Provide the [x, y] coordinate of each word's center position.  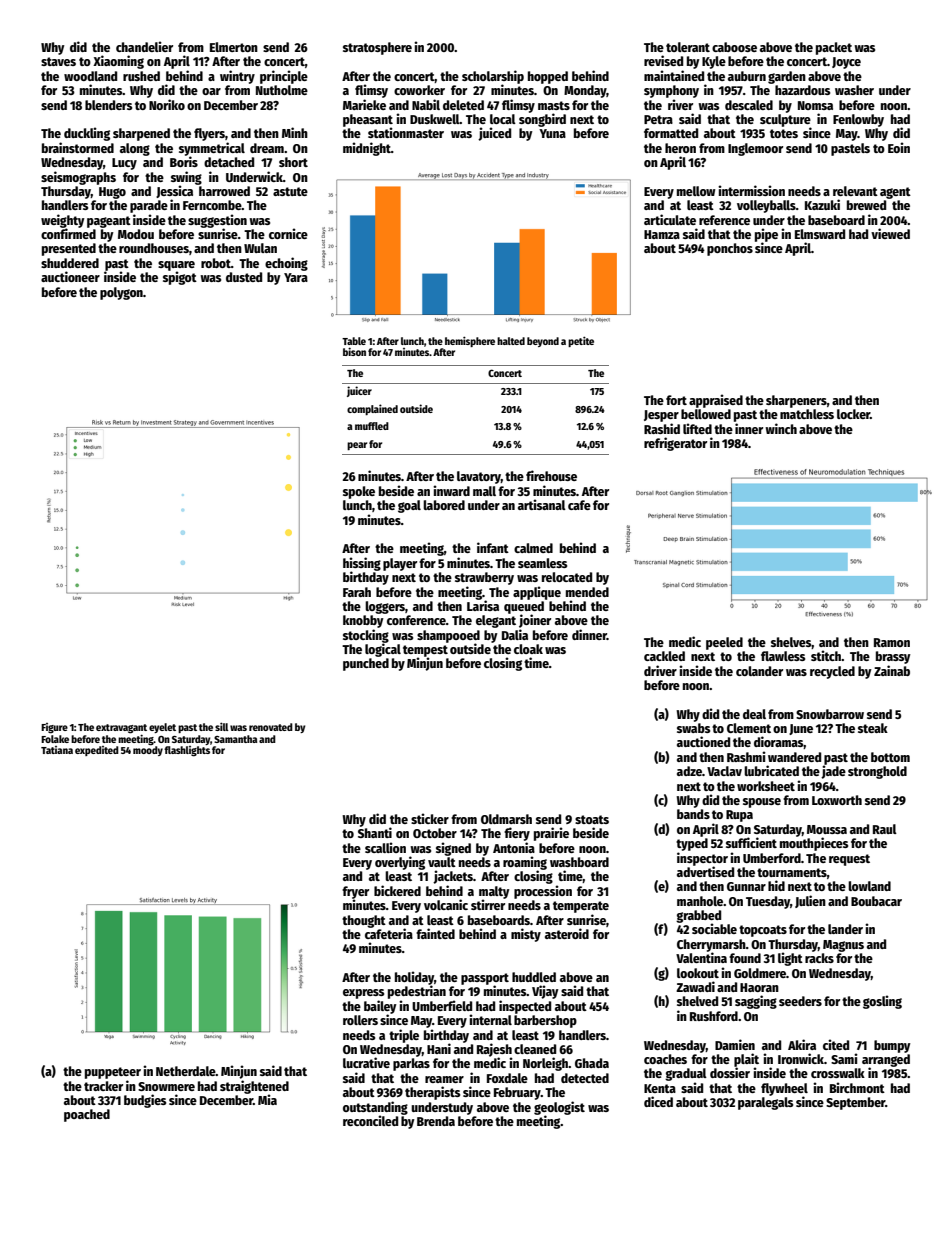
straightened [254, 1087]
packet [834, 48]
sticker [430, 818]
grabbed [698, 916]
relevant [855, 191]
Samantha [235, 739]
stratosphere [377, 48]
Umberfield [442, 1005]
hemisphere [470, 341]
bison [354, 351]
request [849, 860]
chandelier [144, 46]
